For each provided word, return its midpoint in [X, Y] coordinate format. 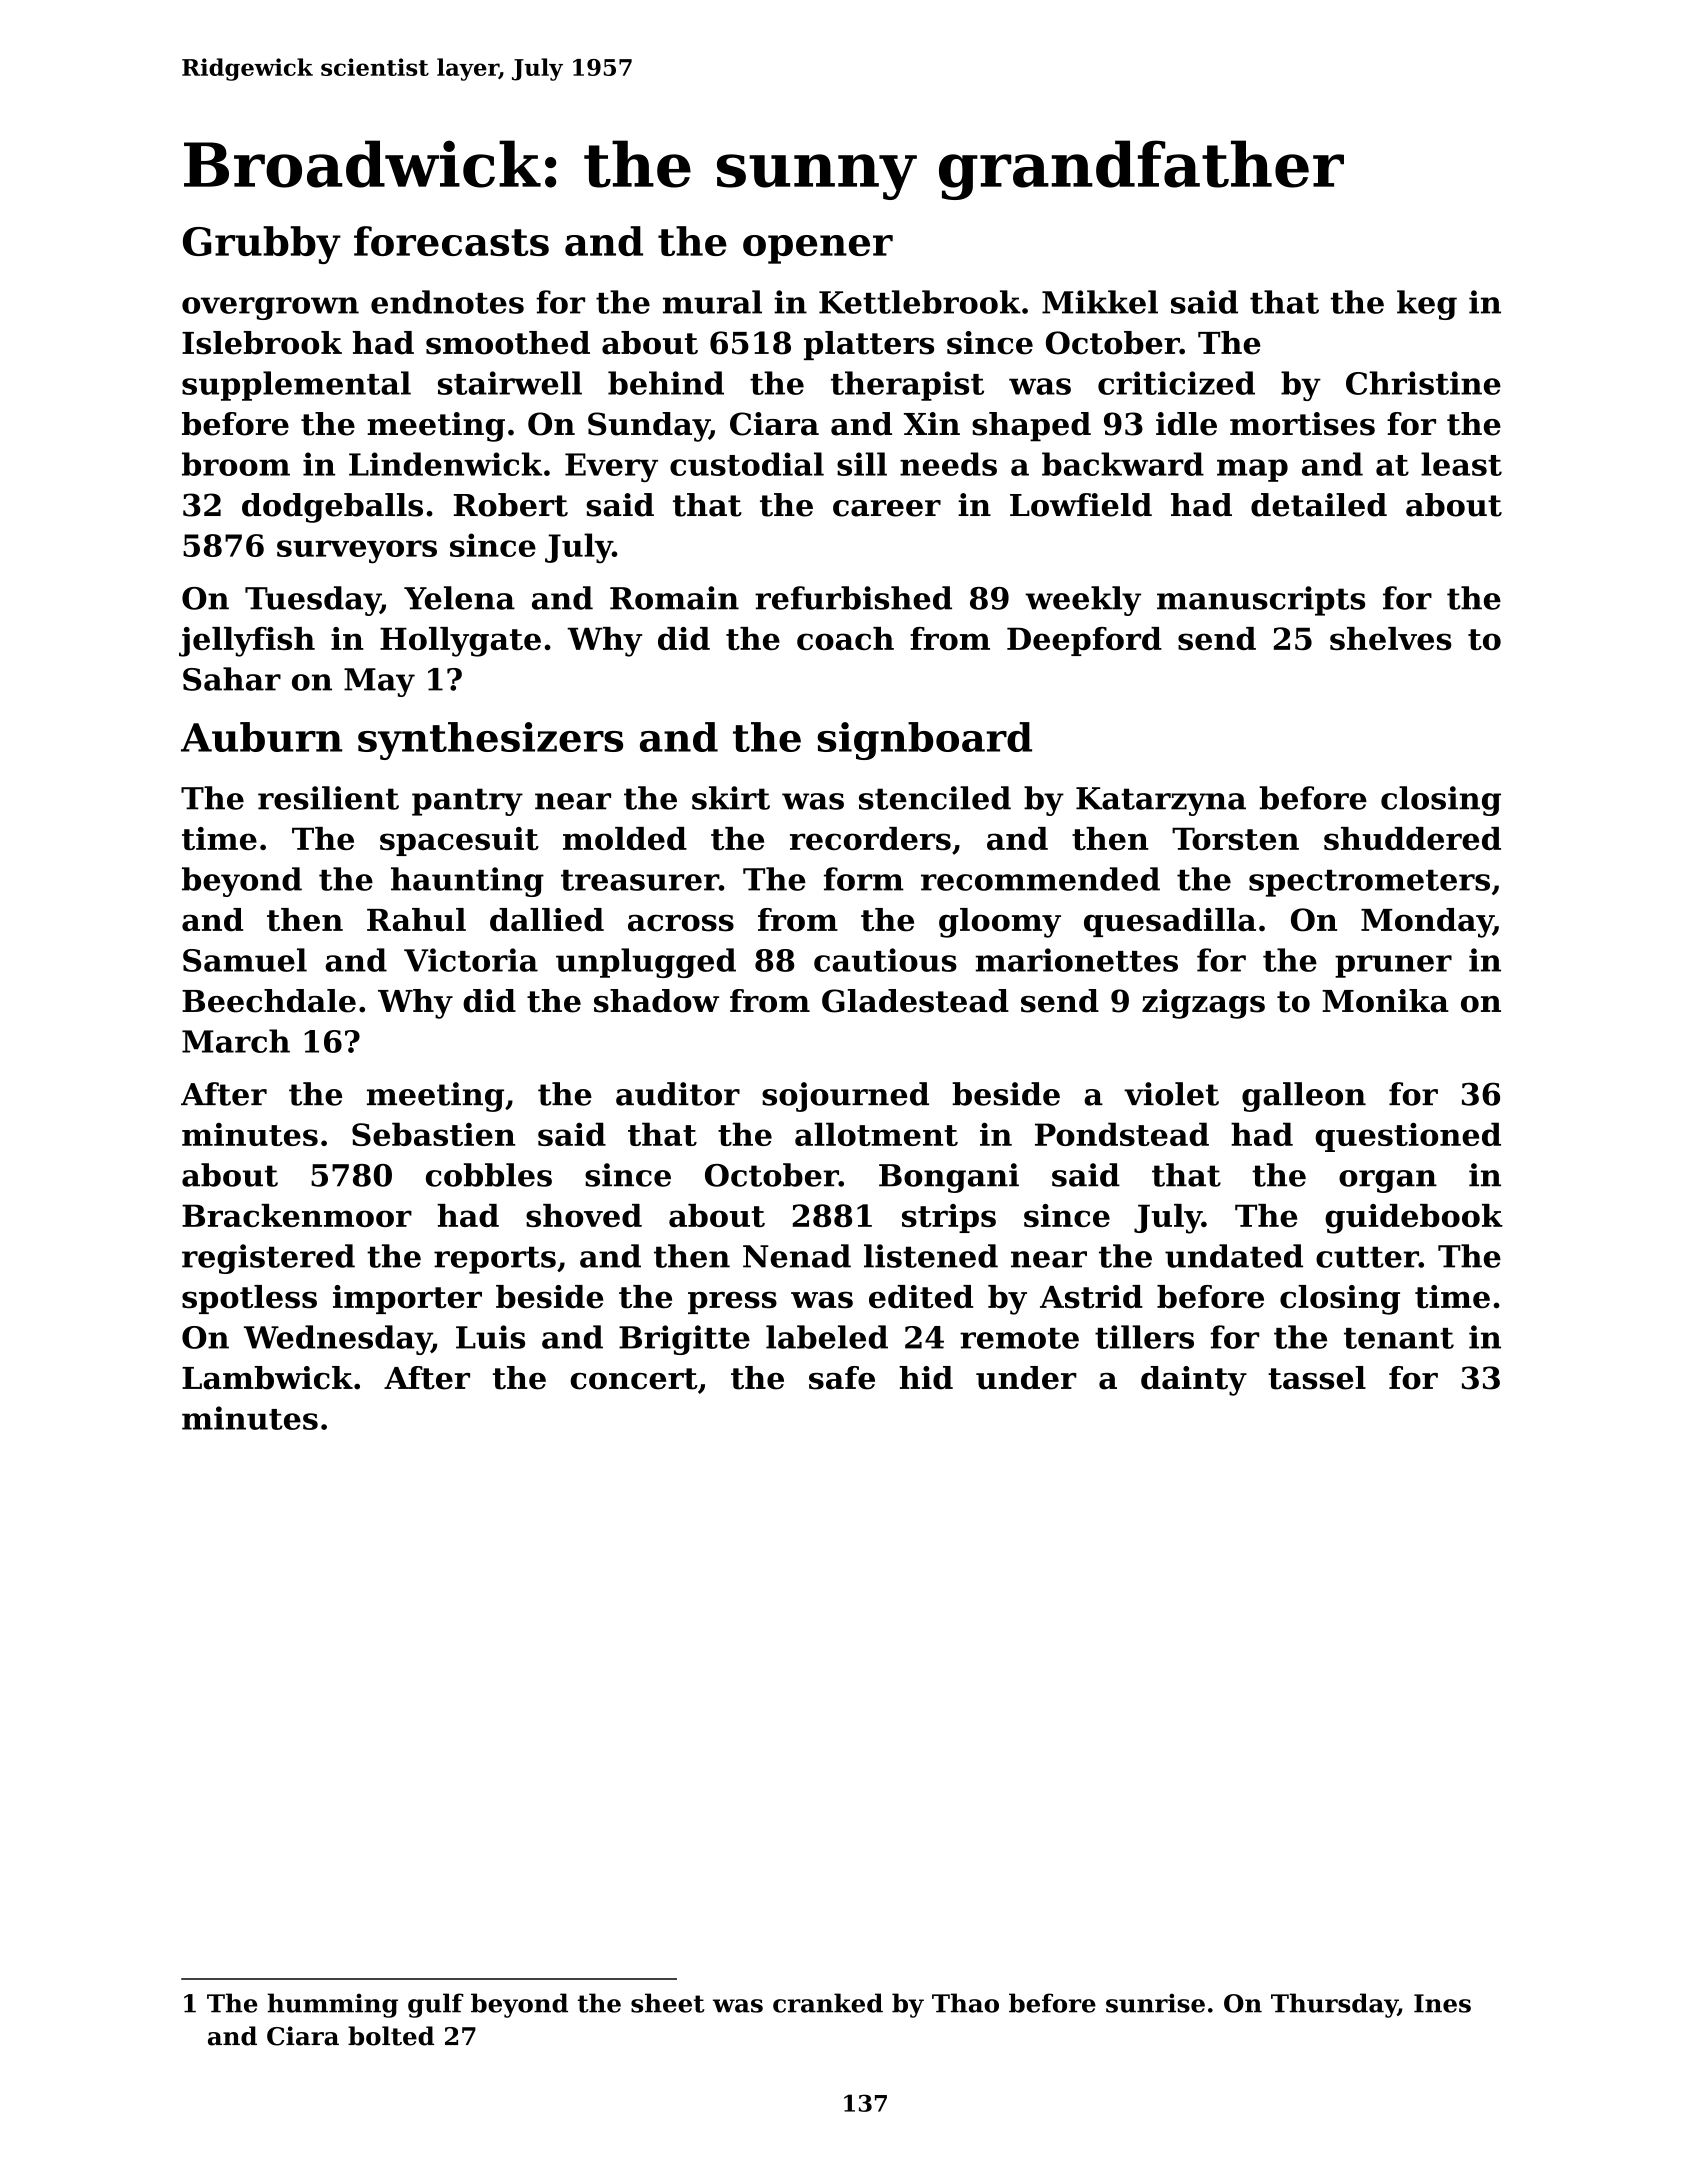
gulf [436, 2005]
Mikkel [1100, 302]
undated [1234, 1256]
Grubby [262, 245]
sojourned [845, 1097]
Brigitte [684, 1340]
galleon [1304, 1097]
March [236, 1041]
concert [634, 1379]
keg [1427, 305]
